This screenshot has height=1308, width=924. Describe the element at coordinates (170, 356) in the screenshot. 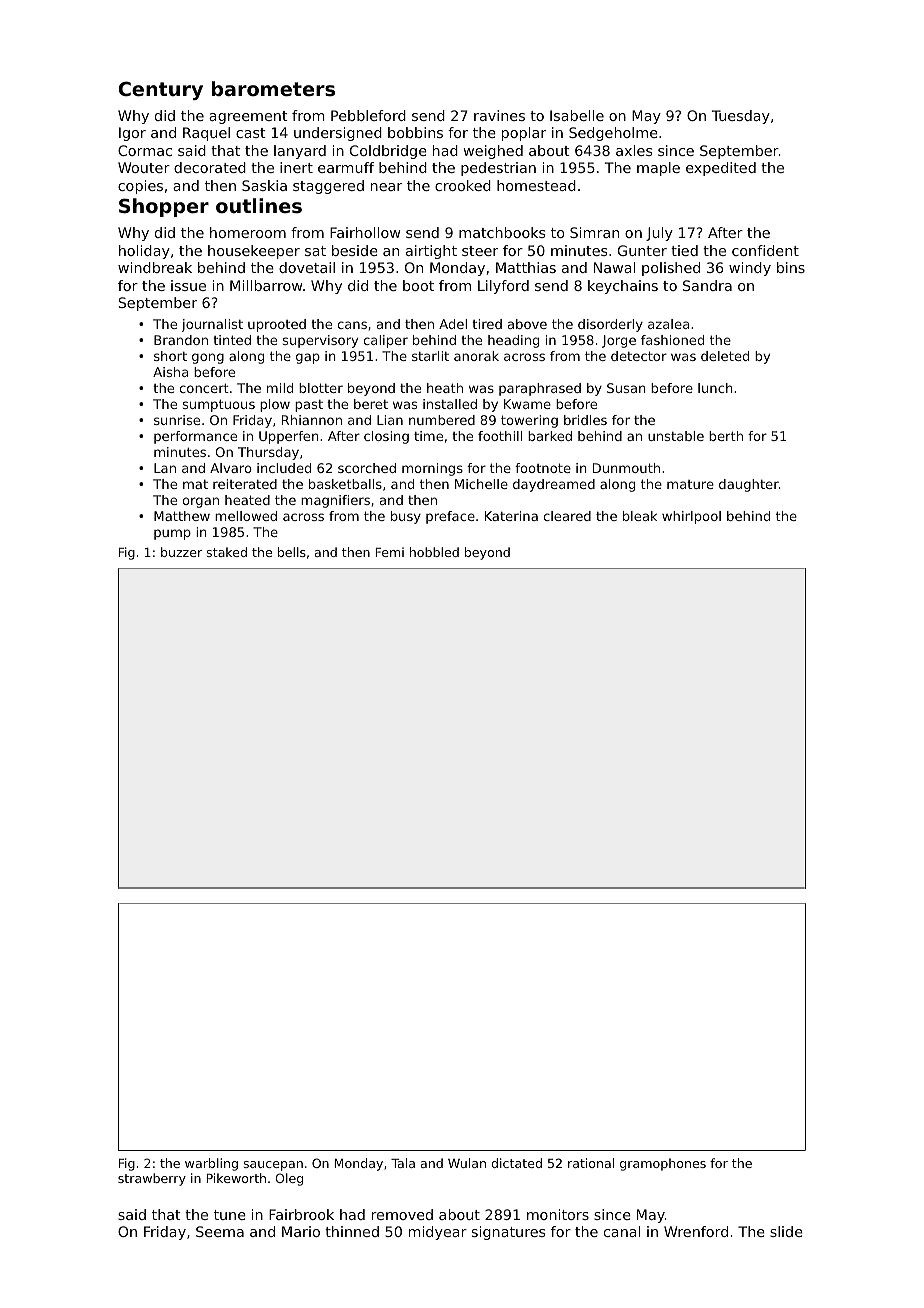

I see `short` at that location.
